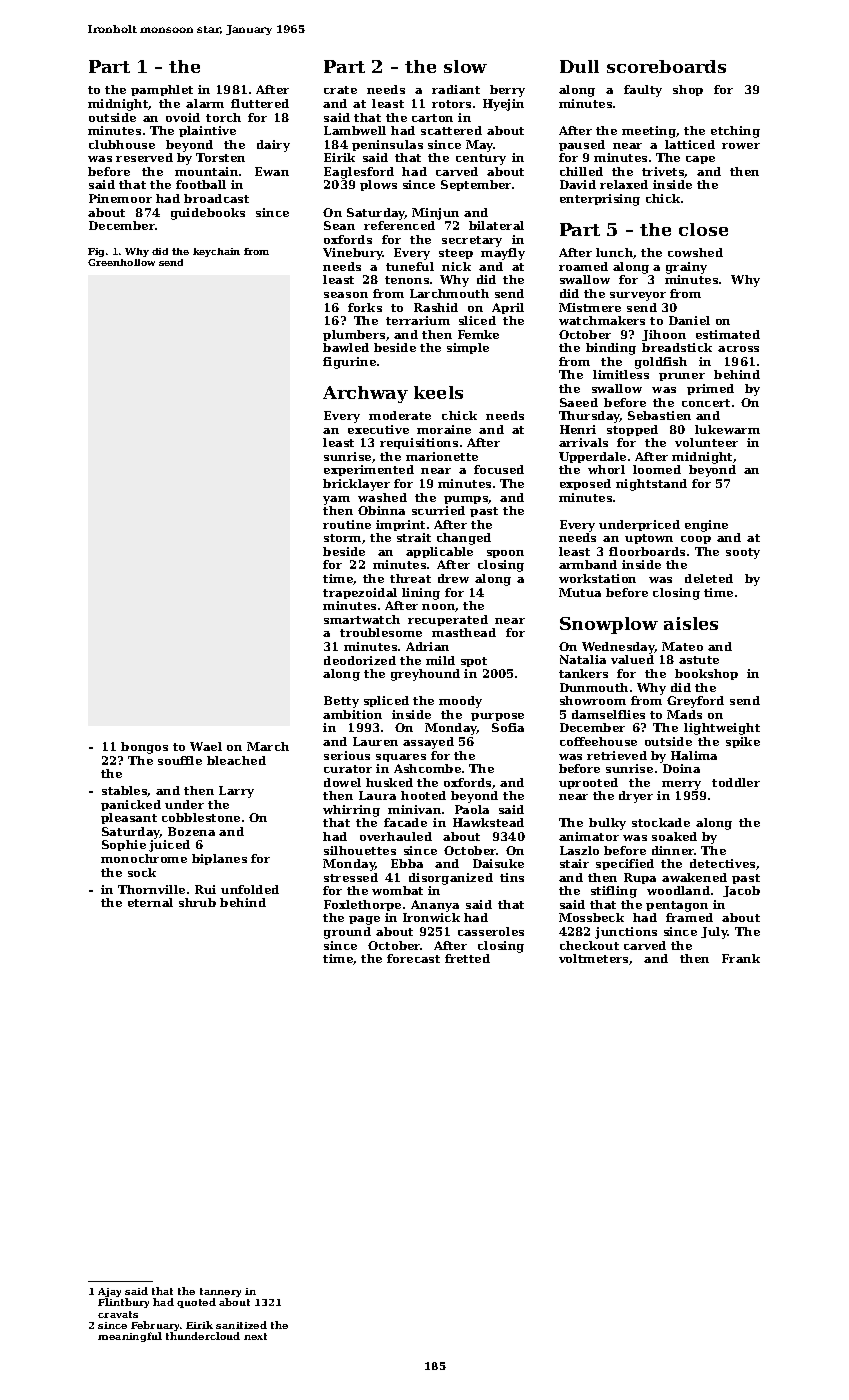 The width and height of the image is (849, 1400). What do you see at coordinates (208, 214) in the image?
I see `guidebooks` at bounding box center [208, 214].
